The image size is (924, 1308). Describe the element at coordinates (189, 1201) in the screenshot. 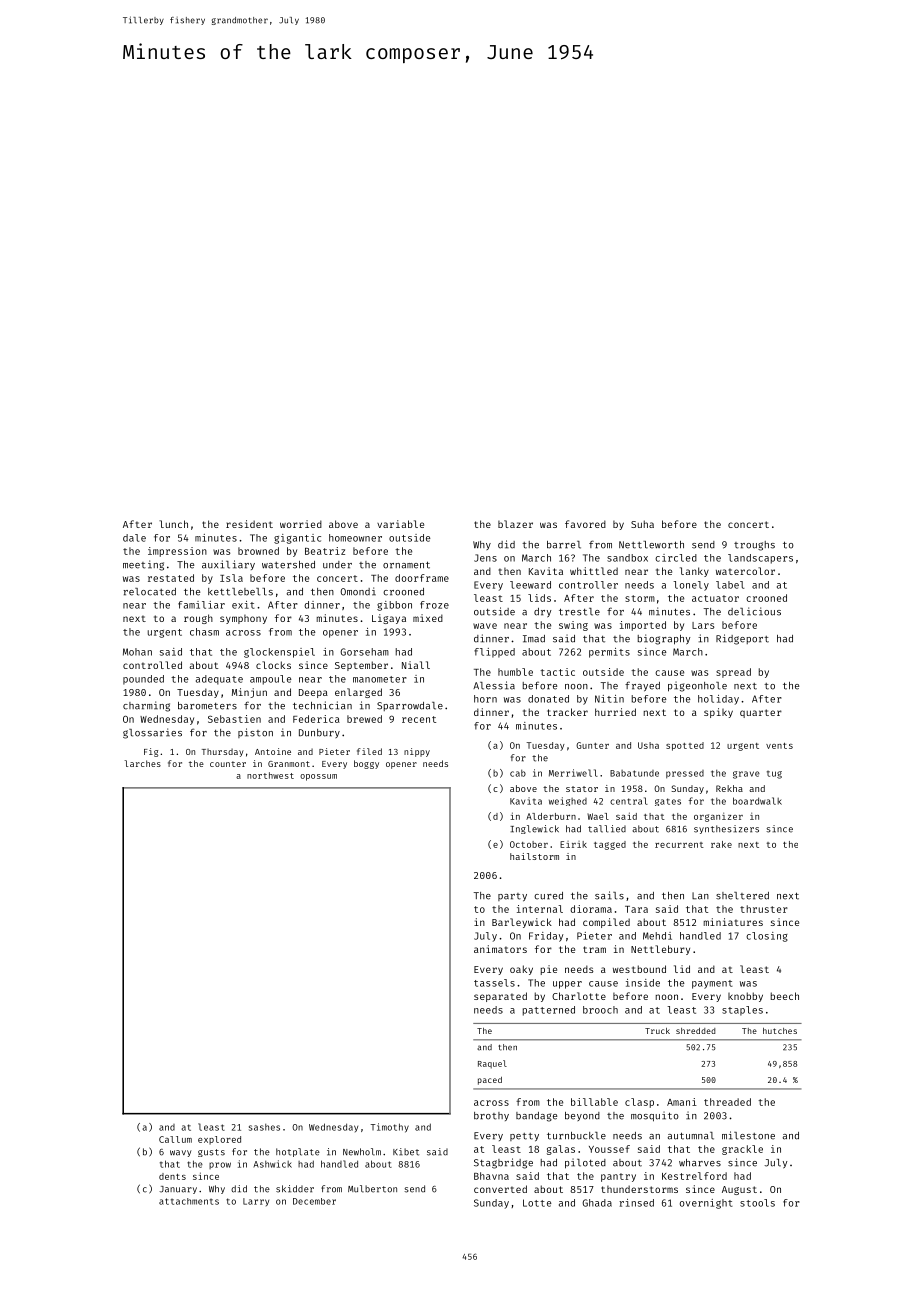

I see `attachments` at that location.
